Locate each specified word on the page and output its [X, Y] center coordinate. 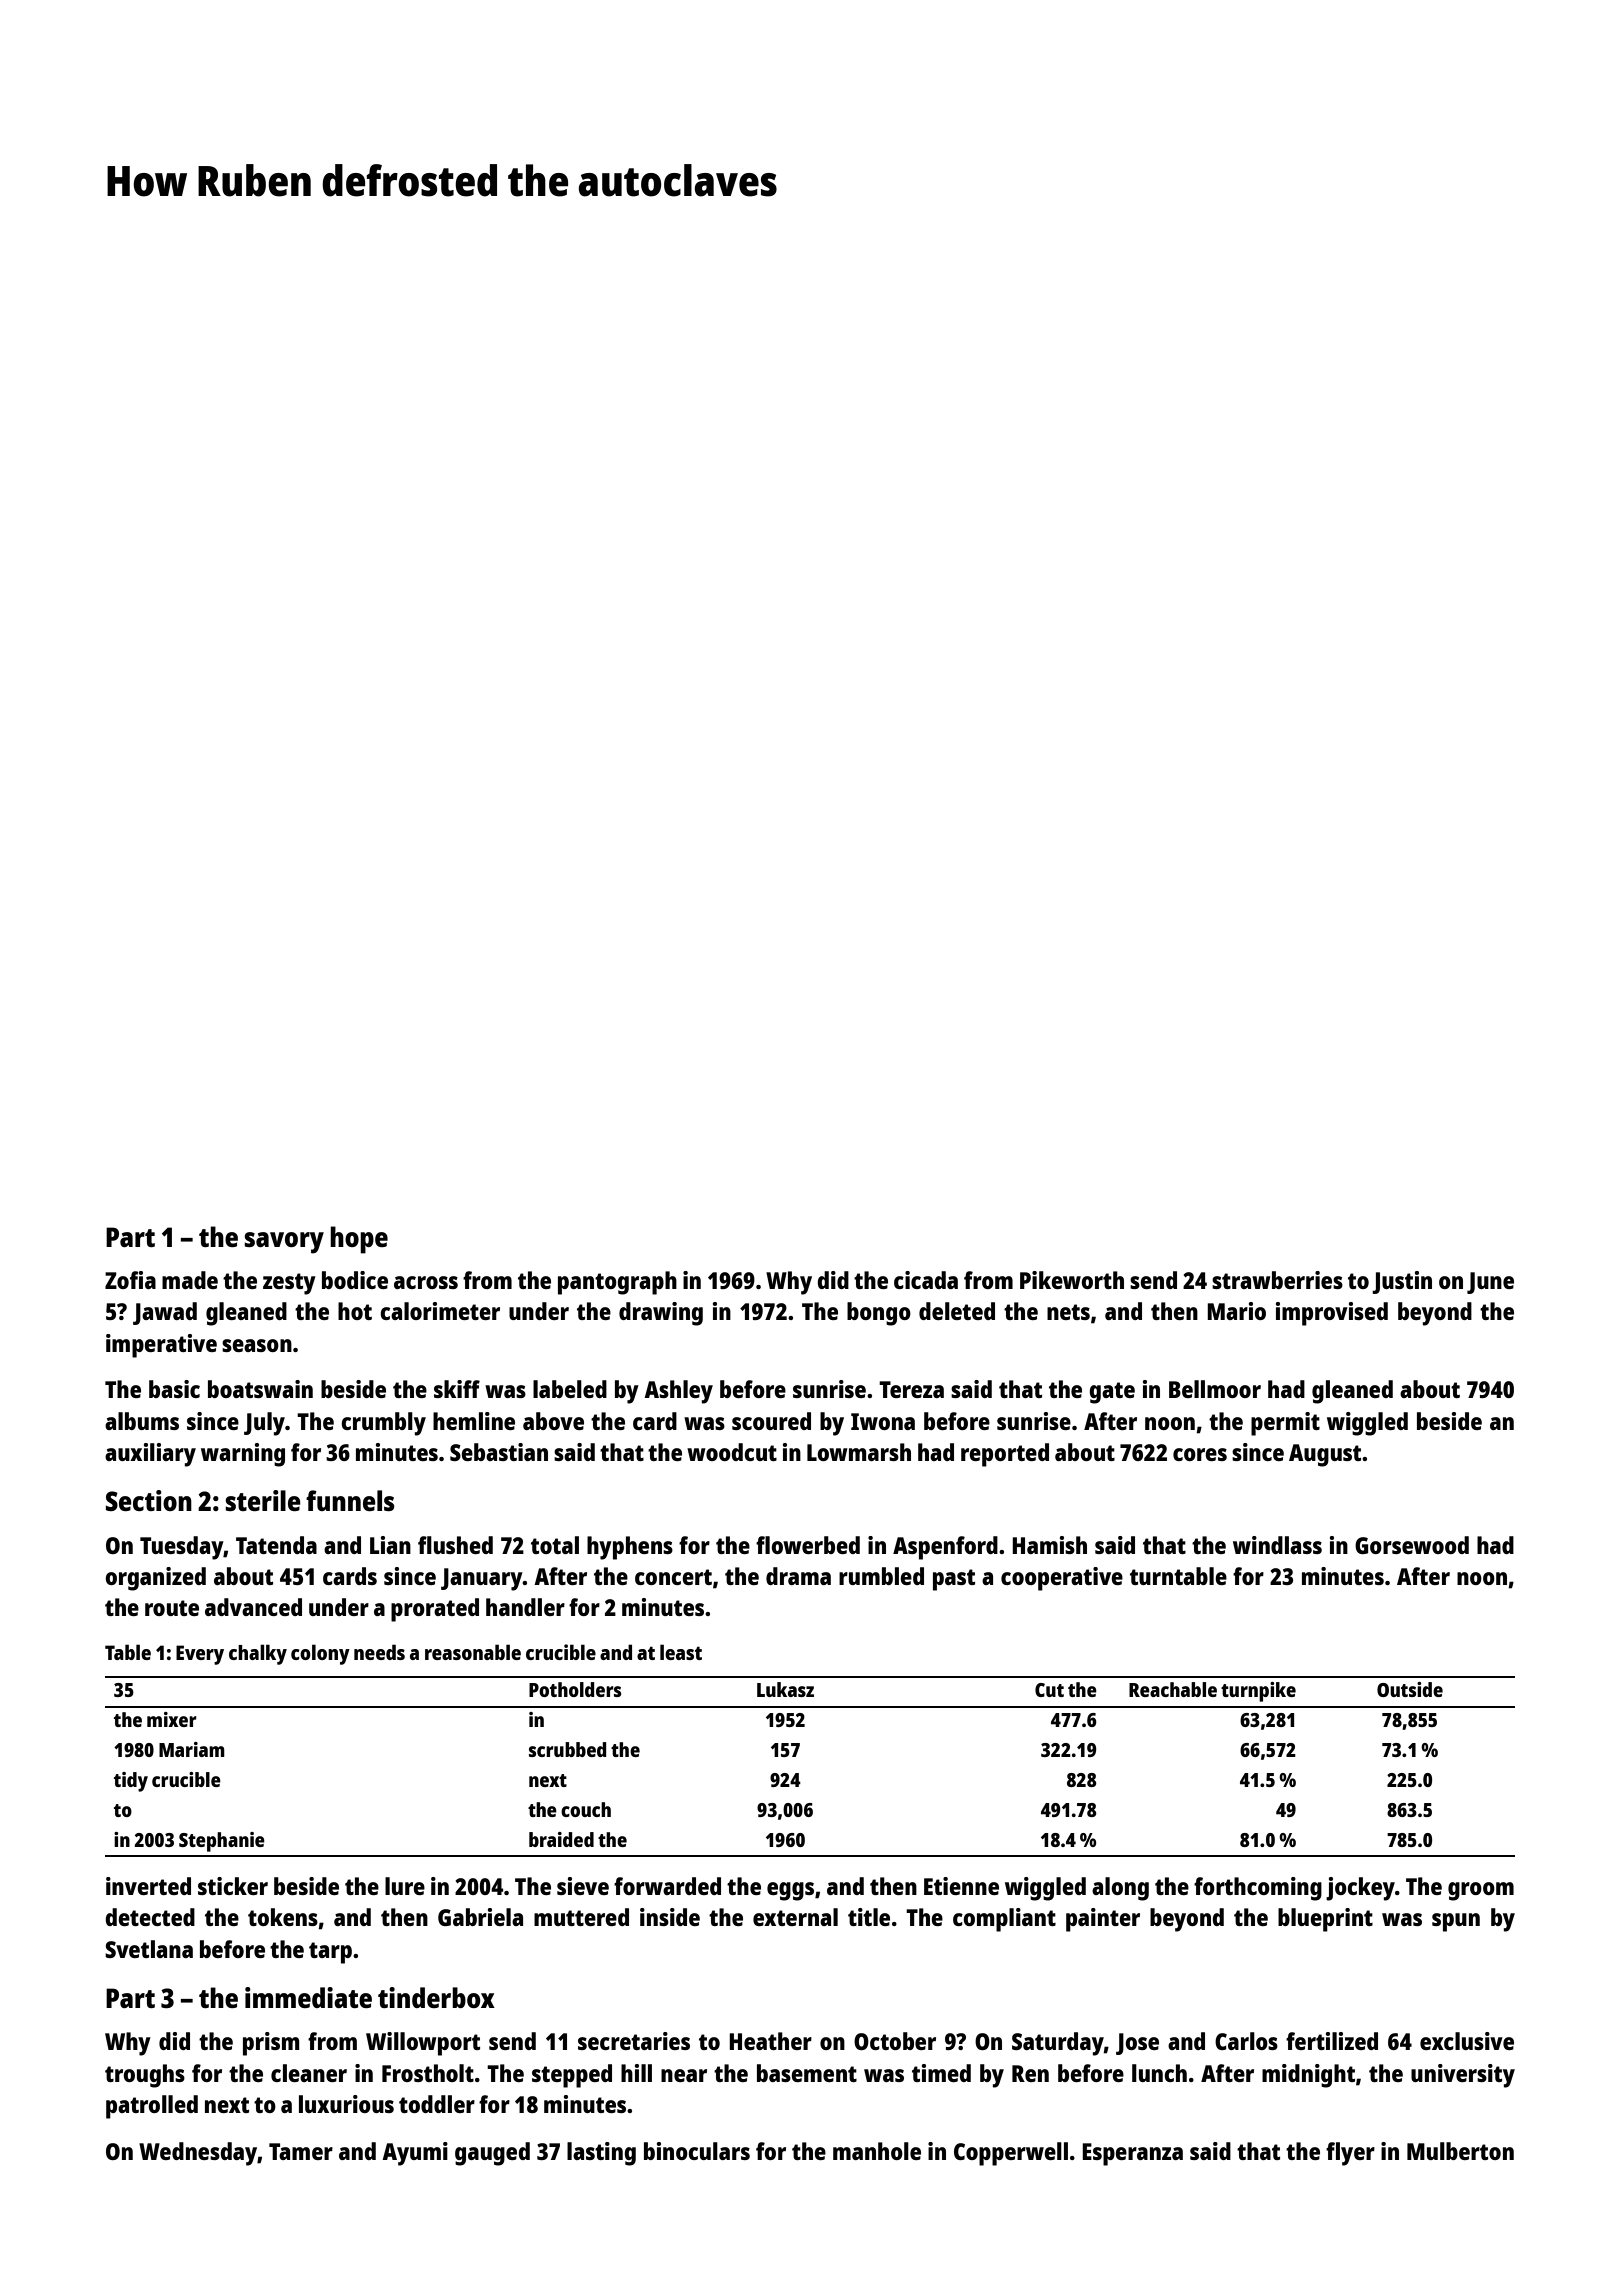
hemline [474, 1421]
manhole [877, 2151]
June [1490, 1283]
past [954, 1580]
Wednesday [198, 2154]
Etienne [961, 1886]
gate [1112, 1393]
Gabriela [480, 1917]
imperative [161, 1346]
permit [1285, 1424]
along [1120, 1889]
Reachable [1173, 1689]
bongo [879, 1314]
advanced [253, 1607]
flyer [1350, 2154]
